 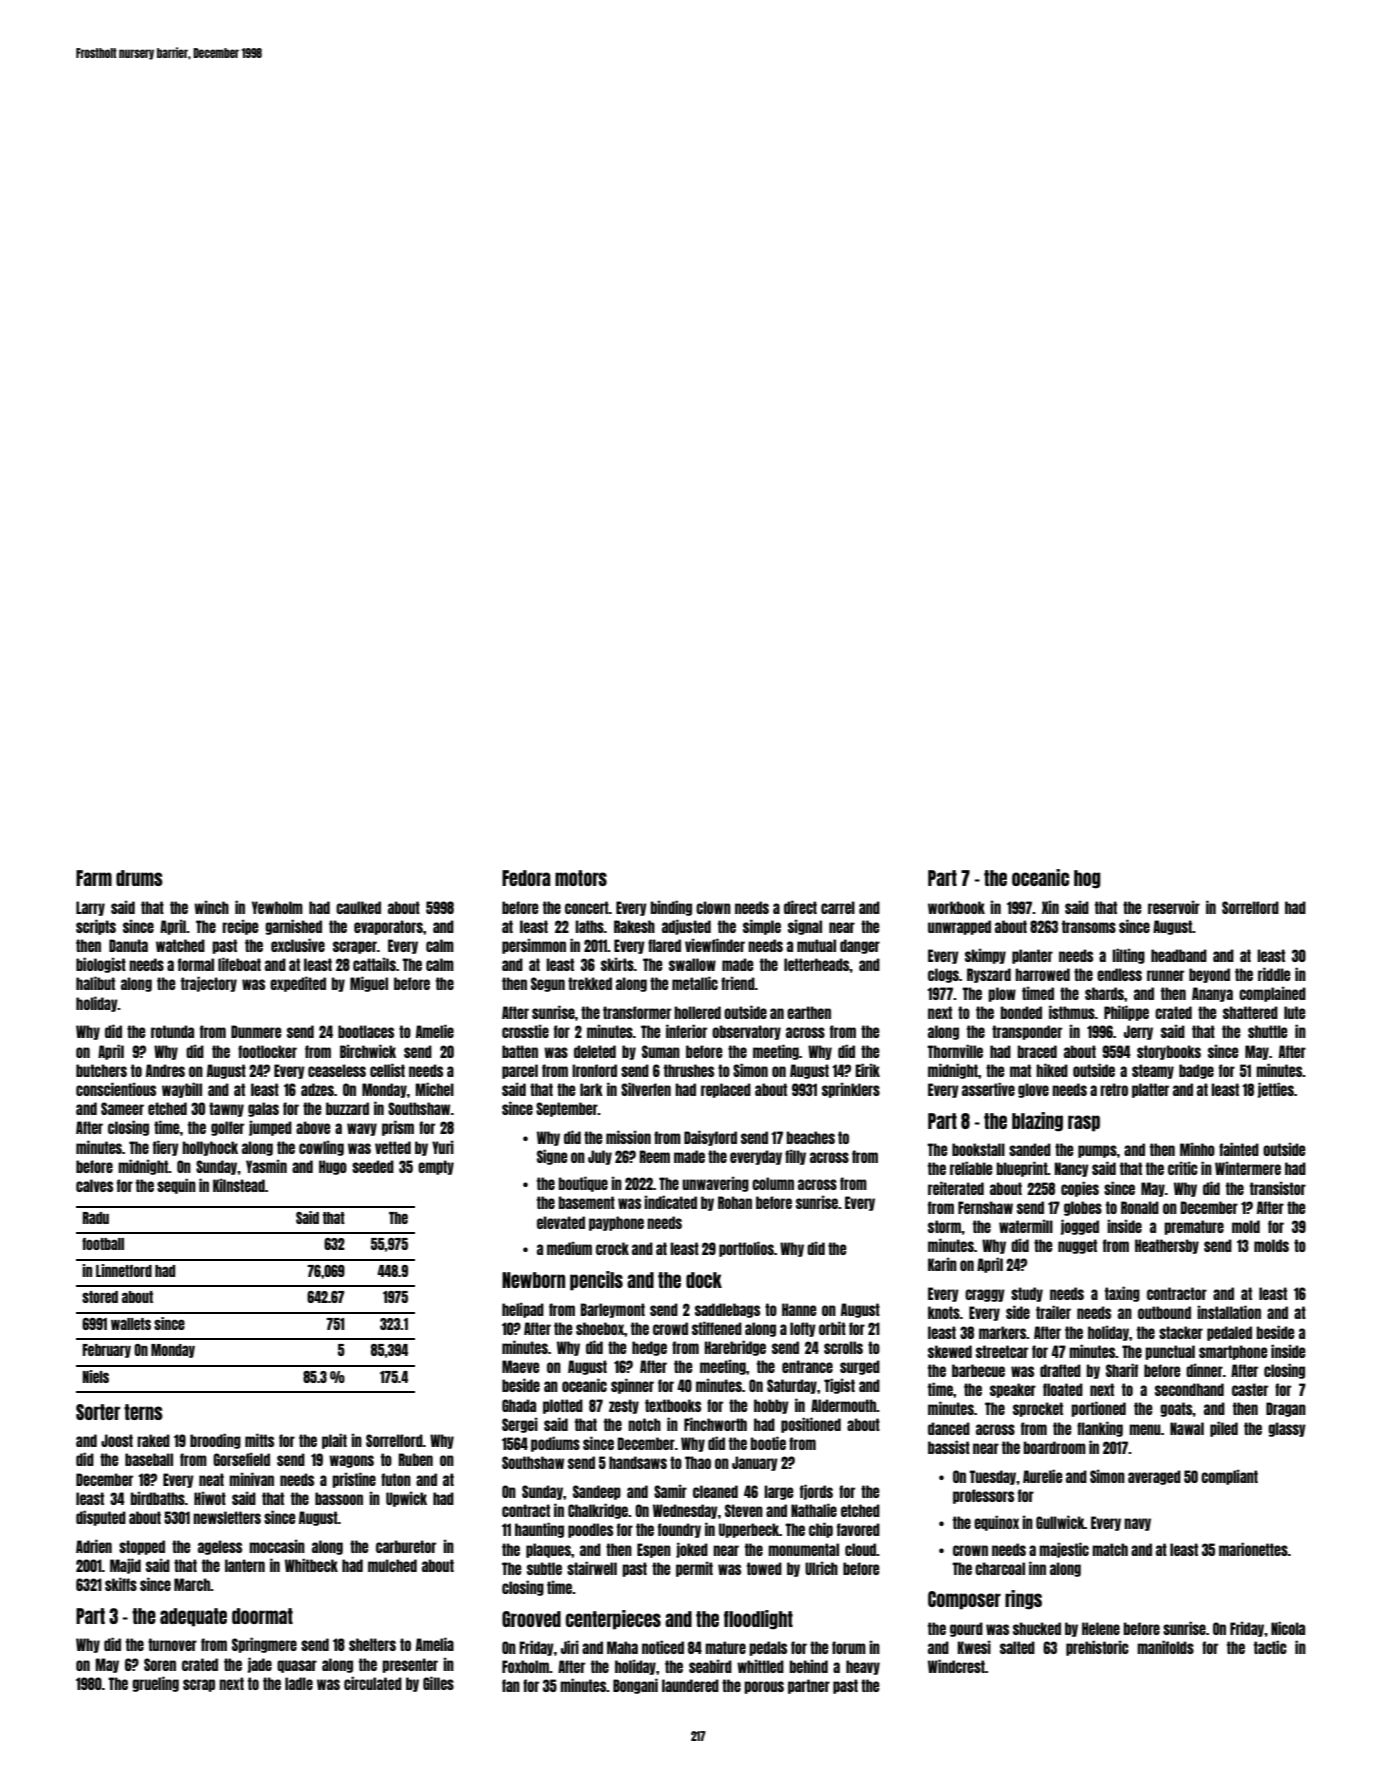 What do you see at coordinates (1003, 1332) in the screenshot?
I see `markers` at bounding box center [1003, 1332].
